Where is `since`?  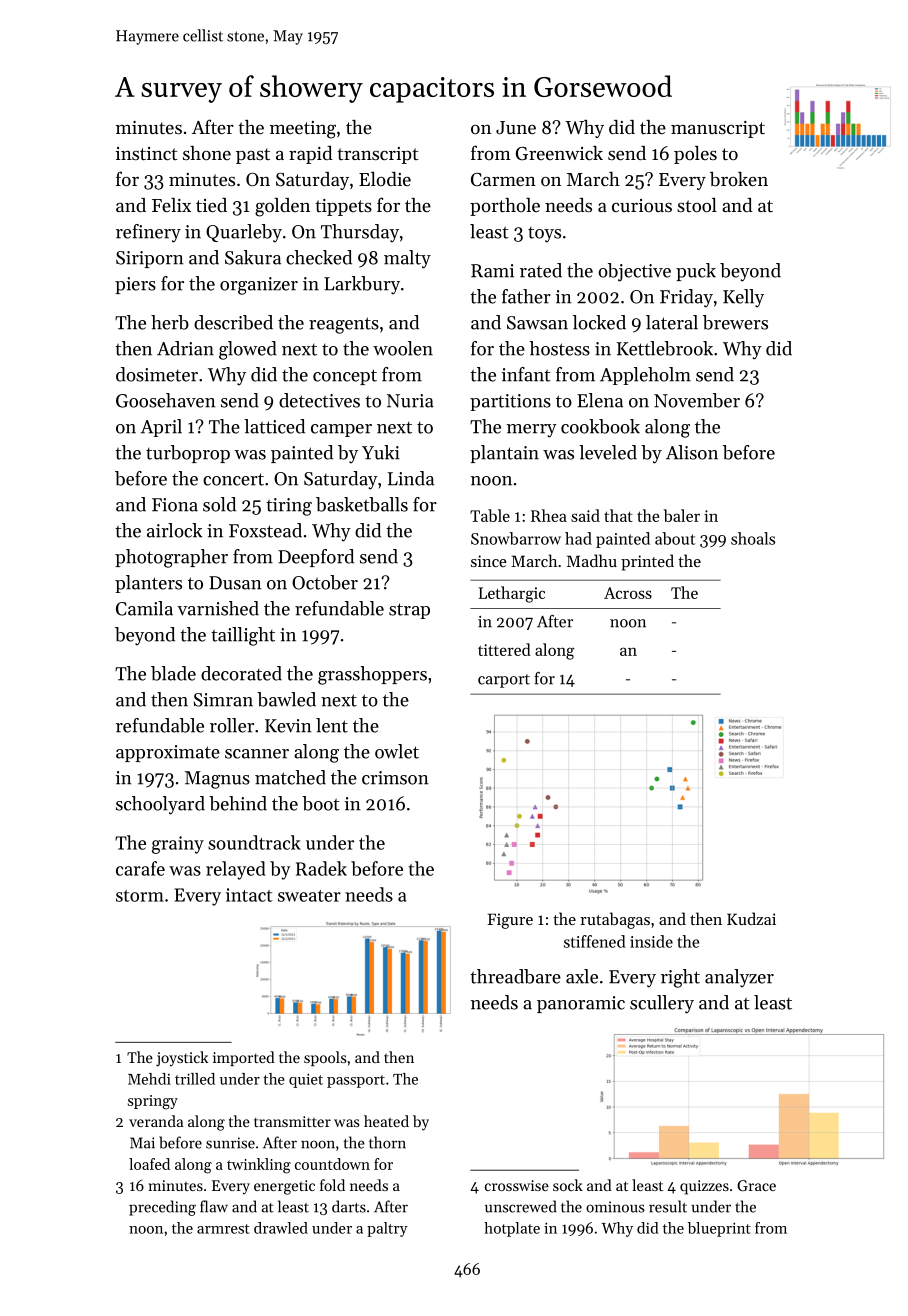 since is located at coordinates (489, 561).
